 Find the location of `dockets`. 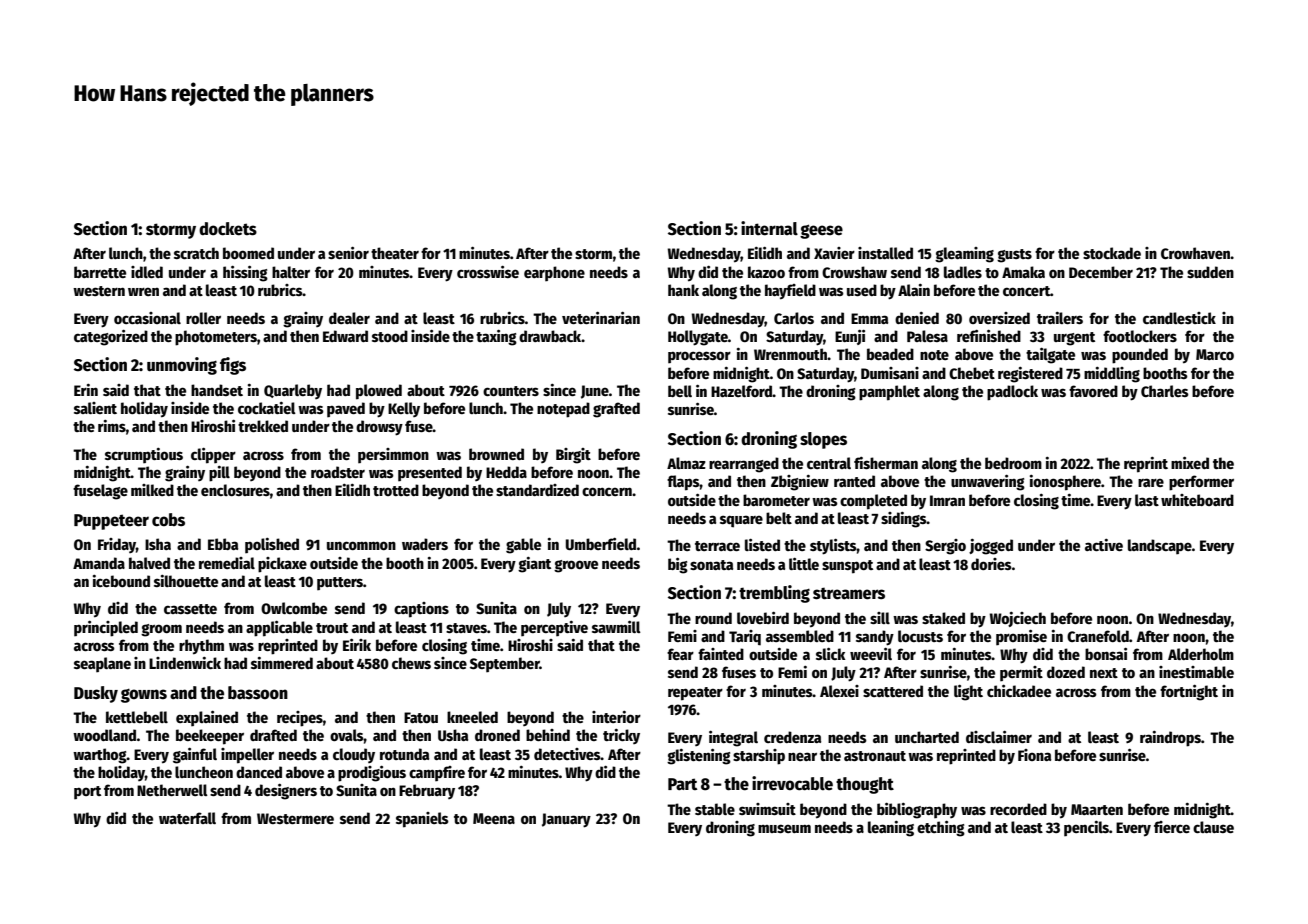

dockets is located at coordinates (228, 229).
